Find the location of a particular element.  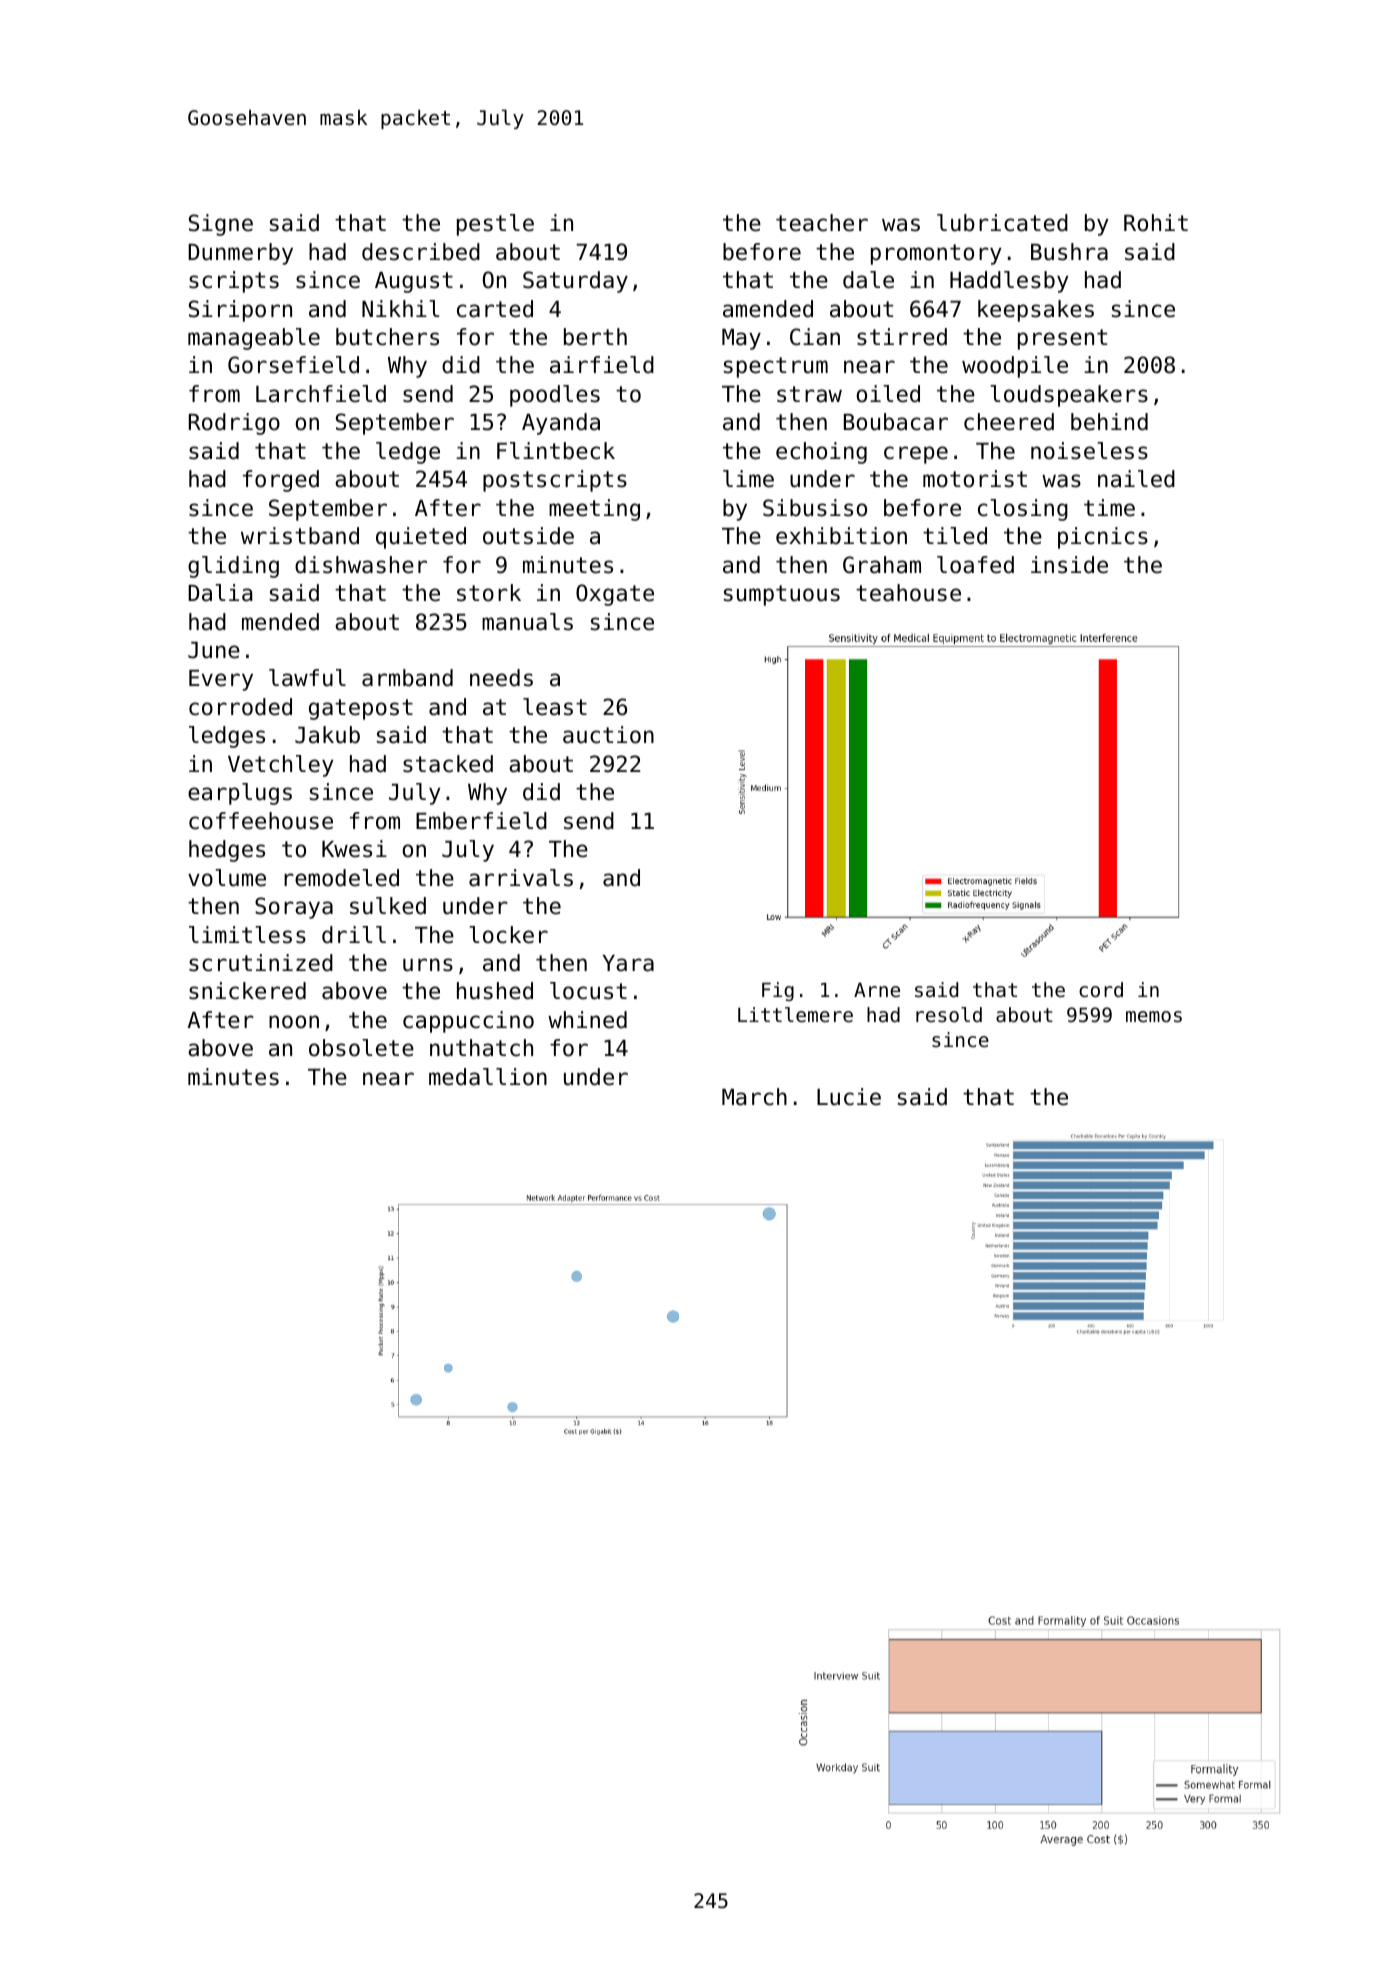

earplugs is located at coordinates (240, 794).
